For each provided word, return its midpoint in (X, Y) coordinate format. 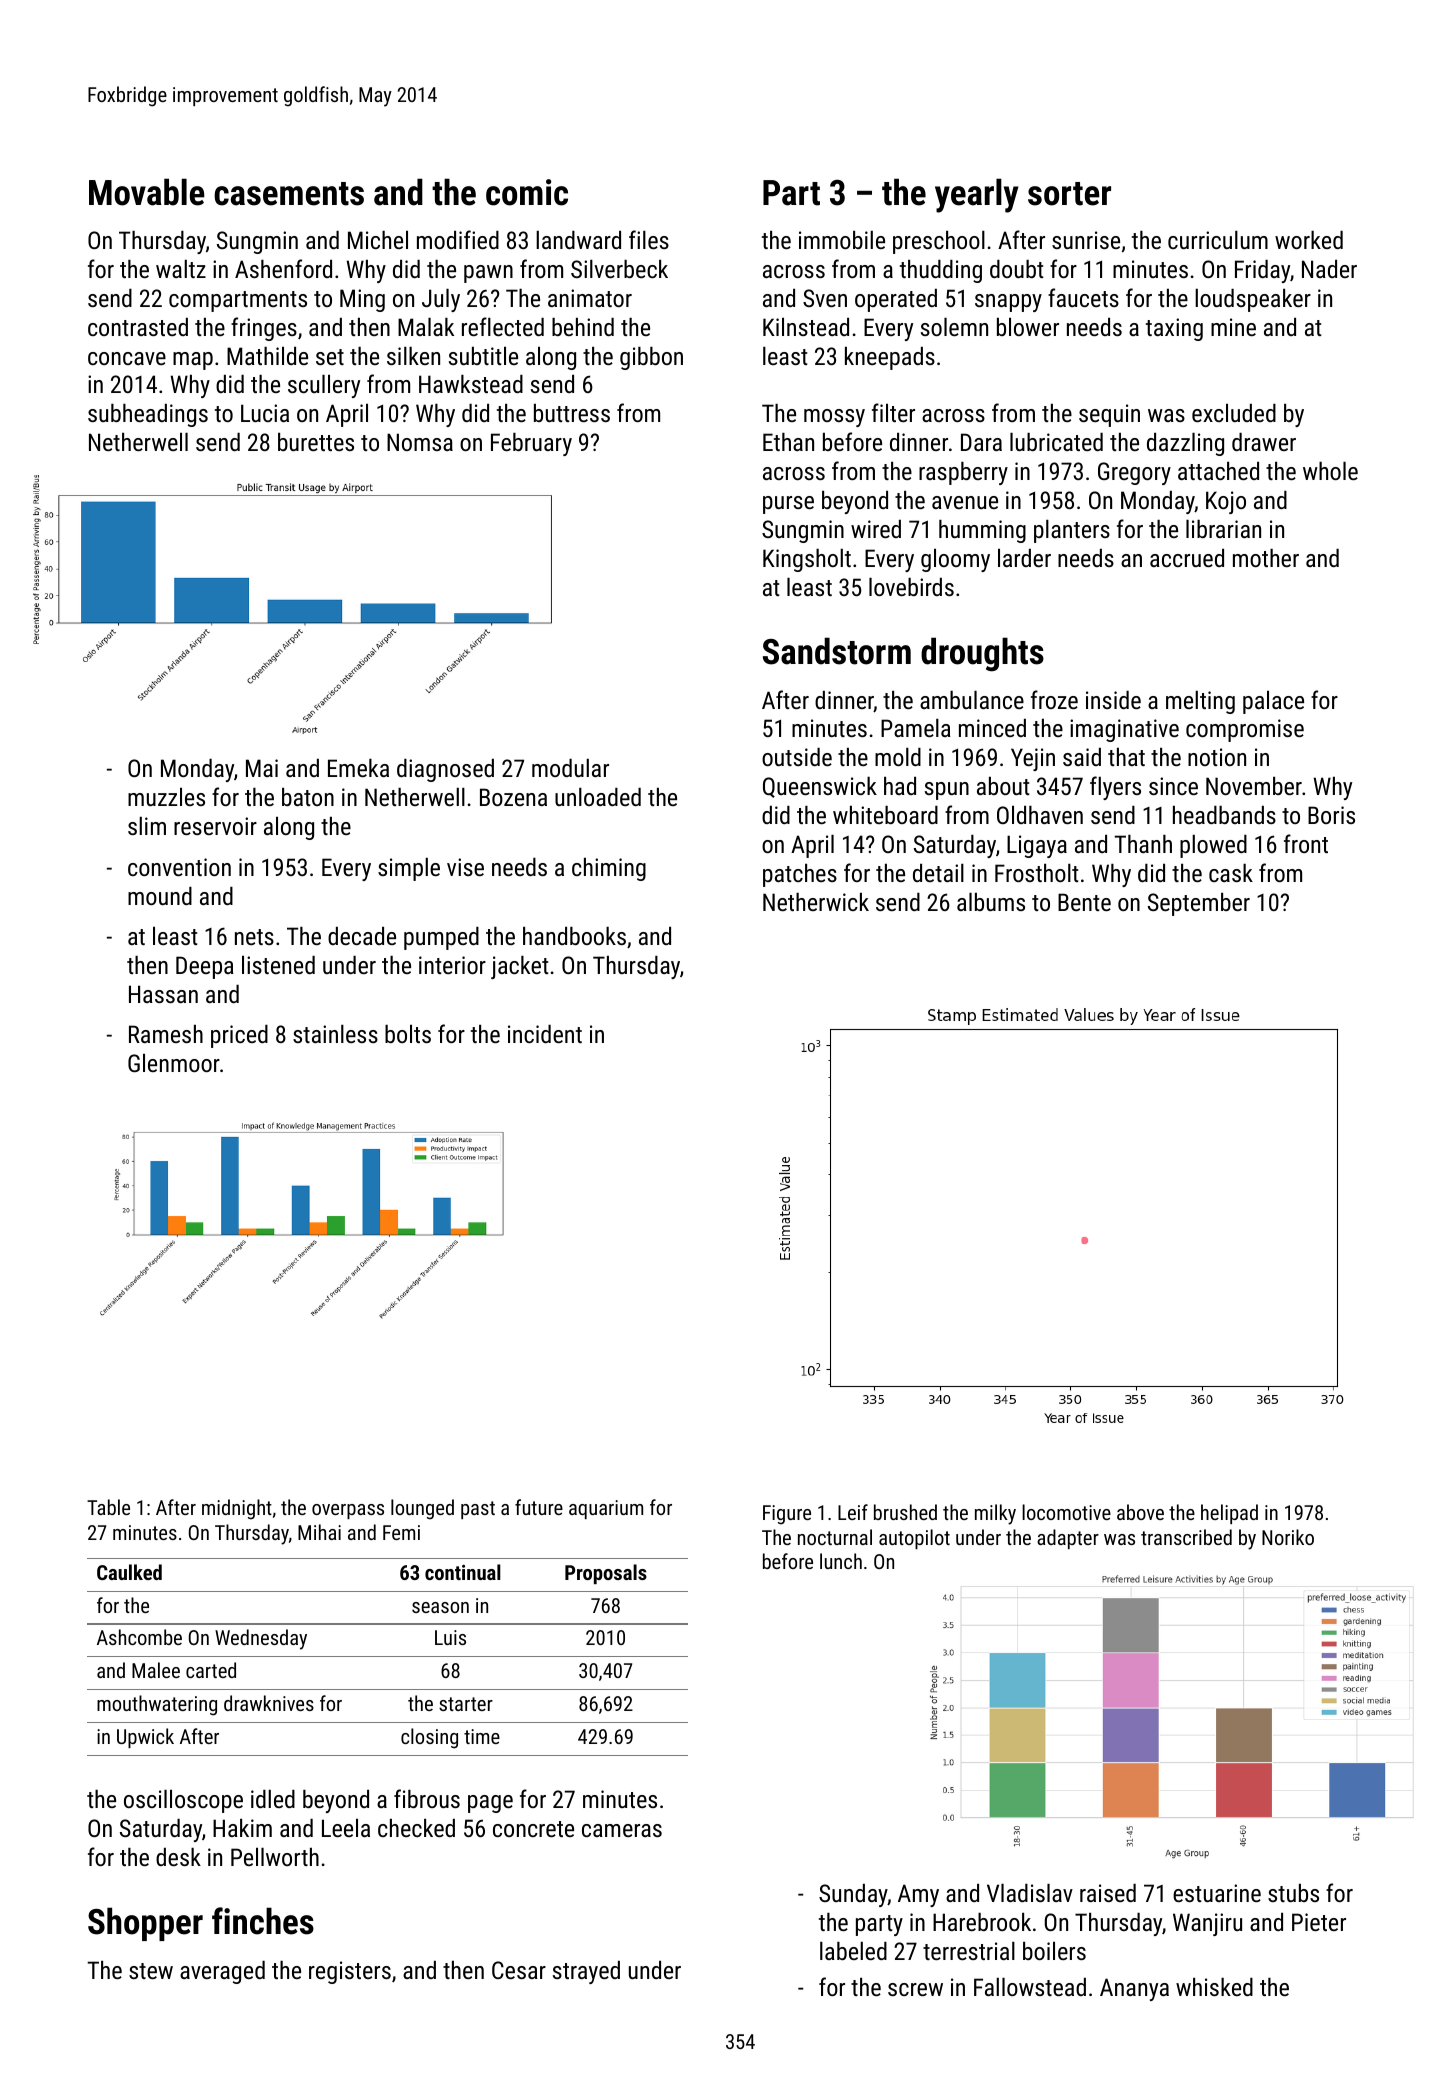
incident (545, 1034)
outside (797, 757)
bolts (408, 1034)
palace (1273, 702)
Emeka (358, 768)
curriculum (1218, 240)
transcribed (1186, 1537)
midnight (237, 1509)
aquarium (606, 1509)
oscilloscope (183, 1801)
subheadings (148, 415)
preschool (939, 242)
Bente (1084, 902)
